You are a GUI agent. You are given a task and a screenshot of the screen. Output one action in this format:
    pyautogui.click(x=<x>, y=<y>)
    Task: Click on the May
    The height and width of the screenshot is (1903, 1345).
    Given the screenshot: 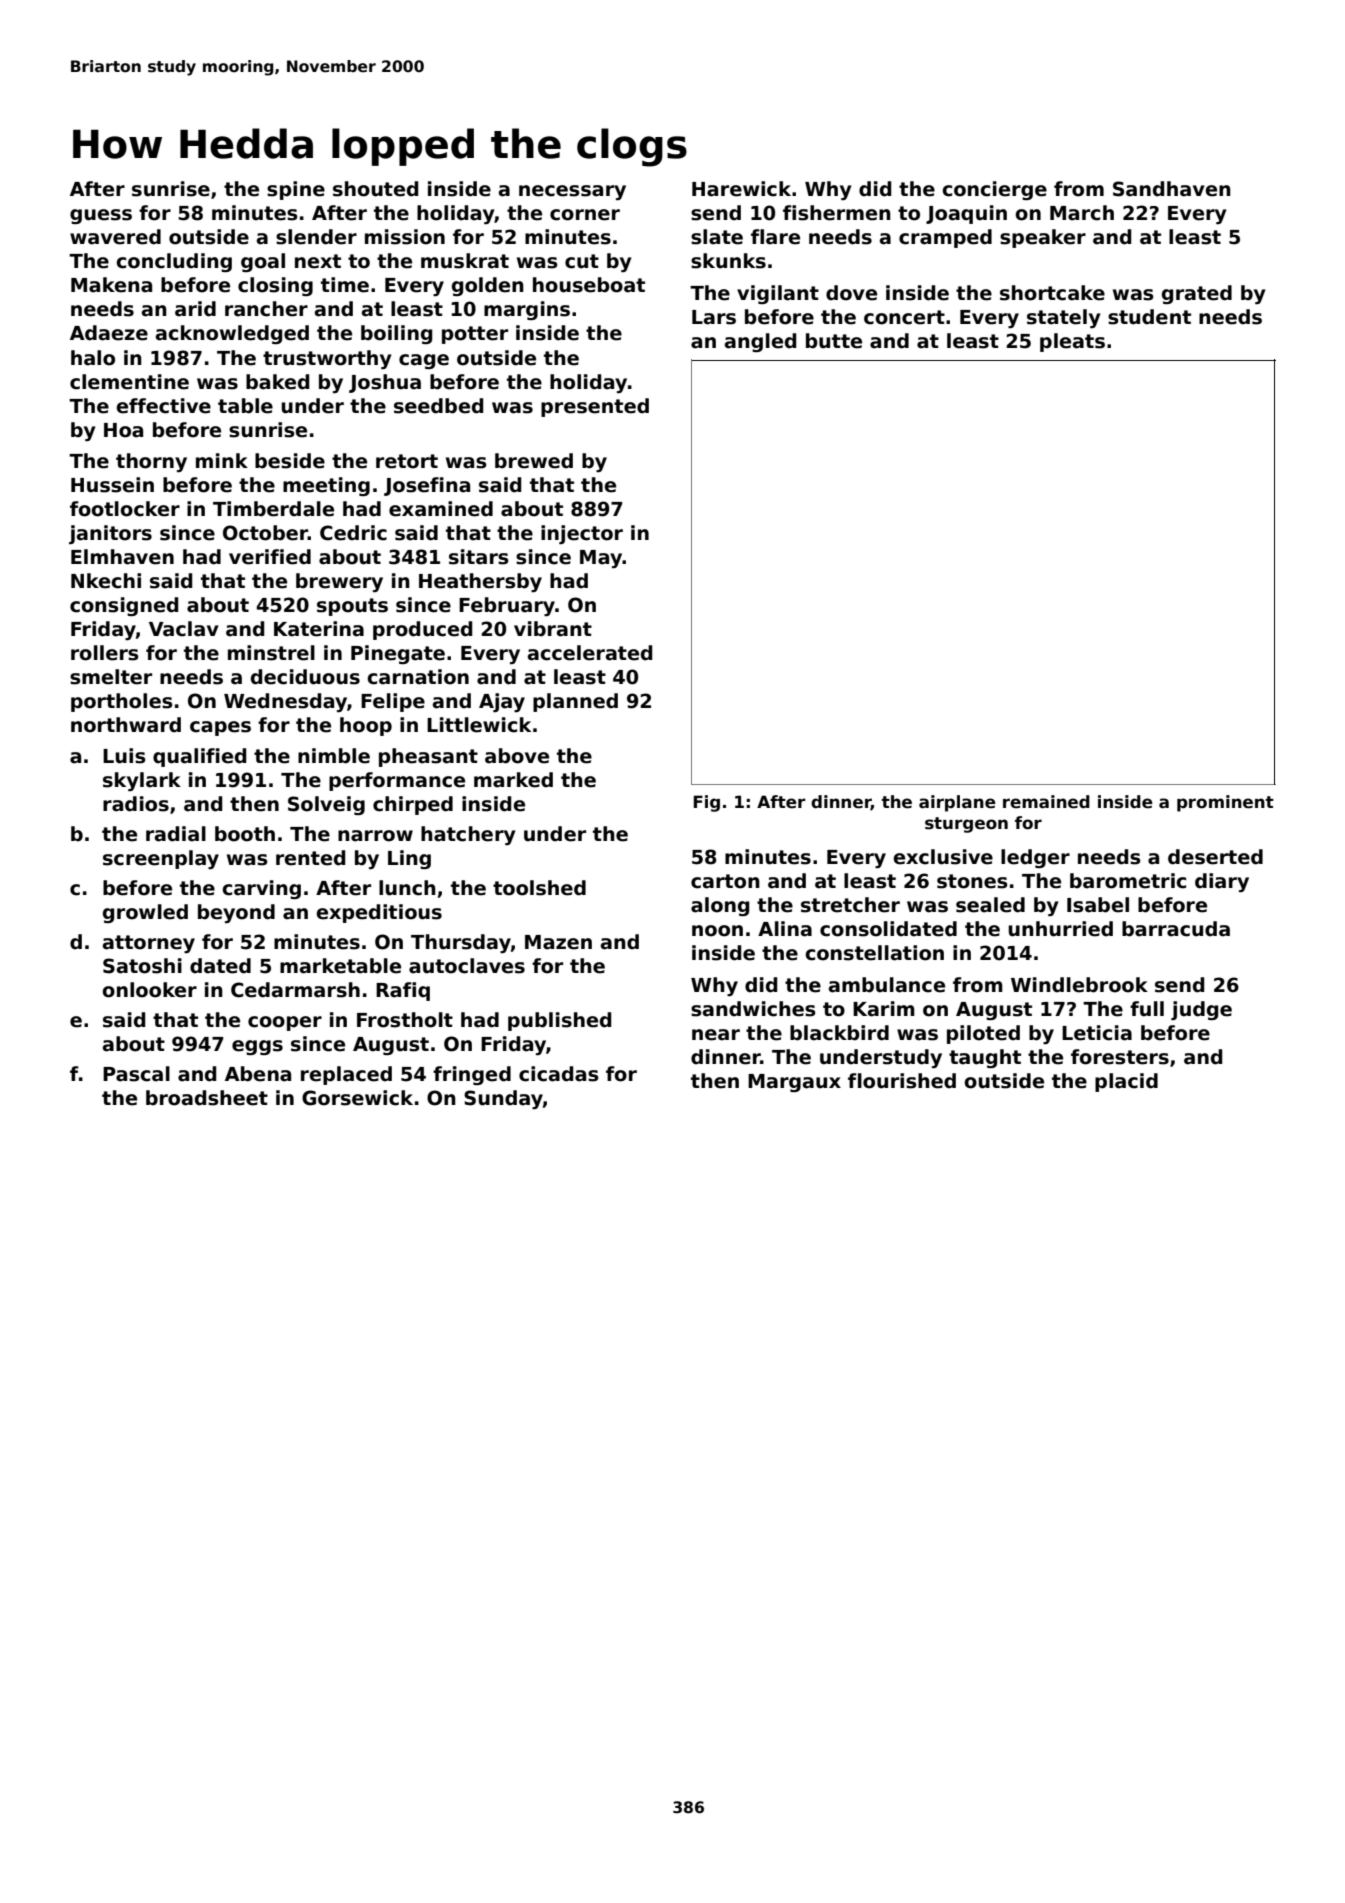 What is the action you would take?
    pyautogui.click(x=601, y=559)
